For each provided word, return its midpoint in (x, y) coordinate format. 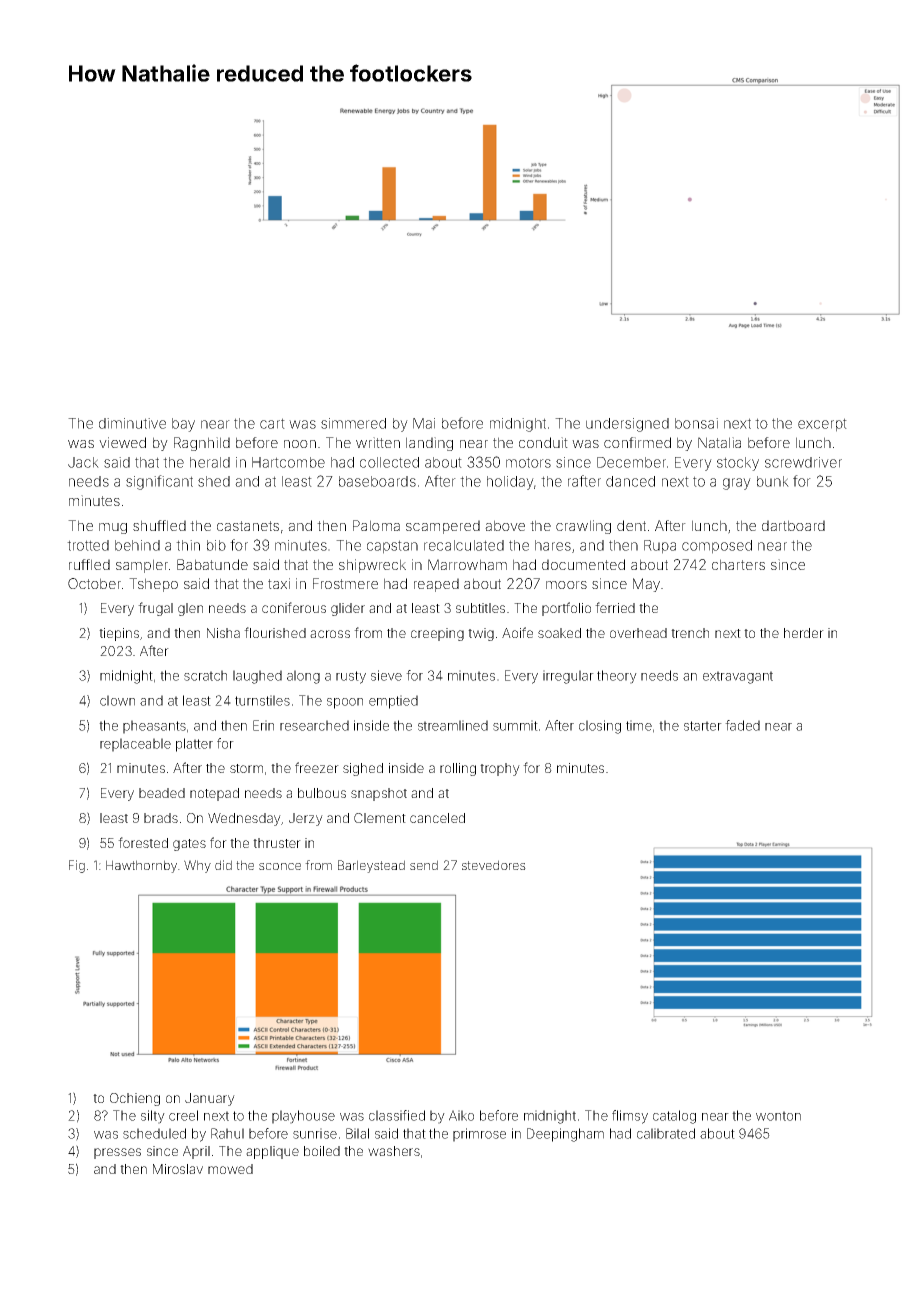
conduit (543, 442)
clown (117, 700)
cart (272, 423)
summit (515, 725)
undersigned (627, 425)
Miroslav (178, 1169)
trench (690, 633)
